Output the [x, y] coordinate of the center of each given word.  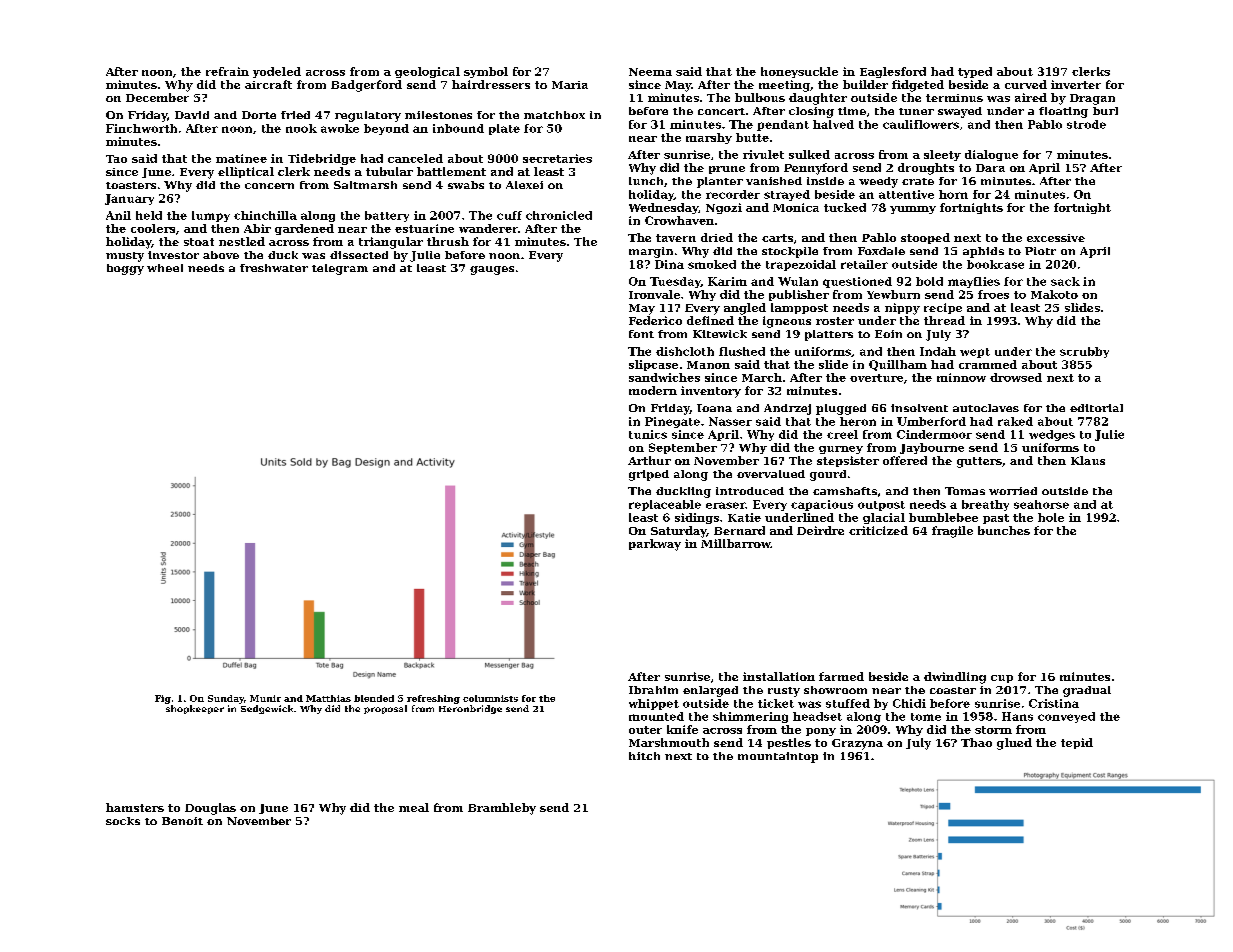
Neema [650, 72]
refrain [227, 71]
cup [1002, 679]
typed [975, 72]
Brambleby [502, 809]
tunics [648, 434]
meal [414, 807]
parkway [655, 545]
